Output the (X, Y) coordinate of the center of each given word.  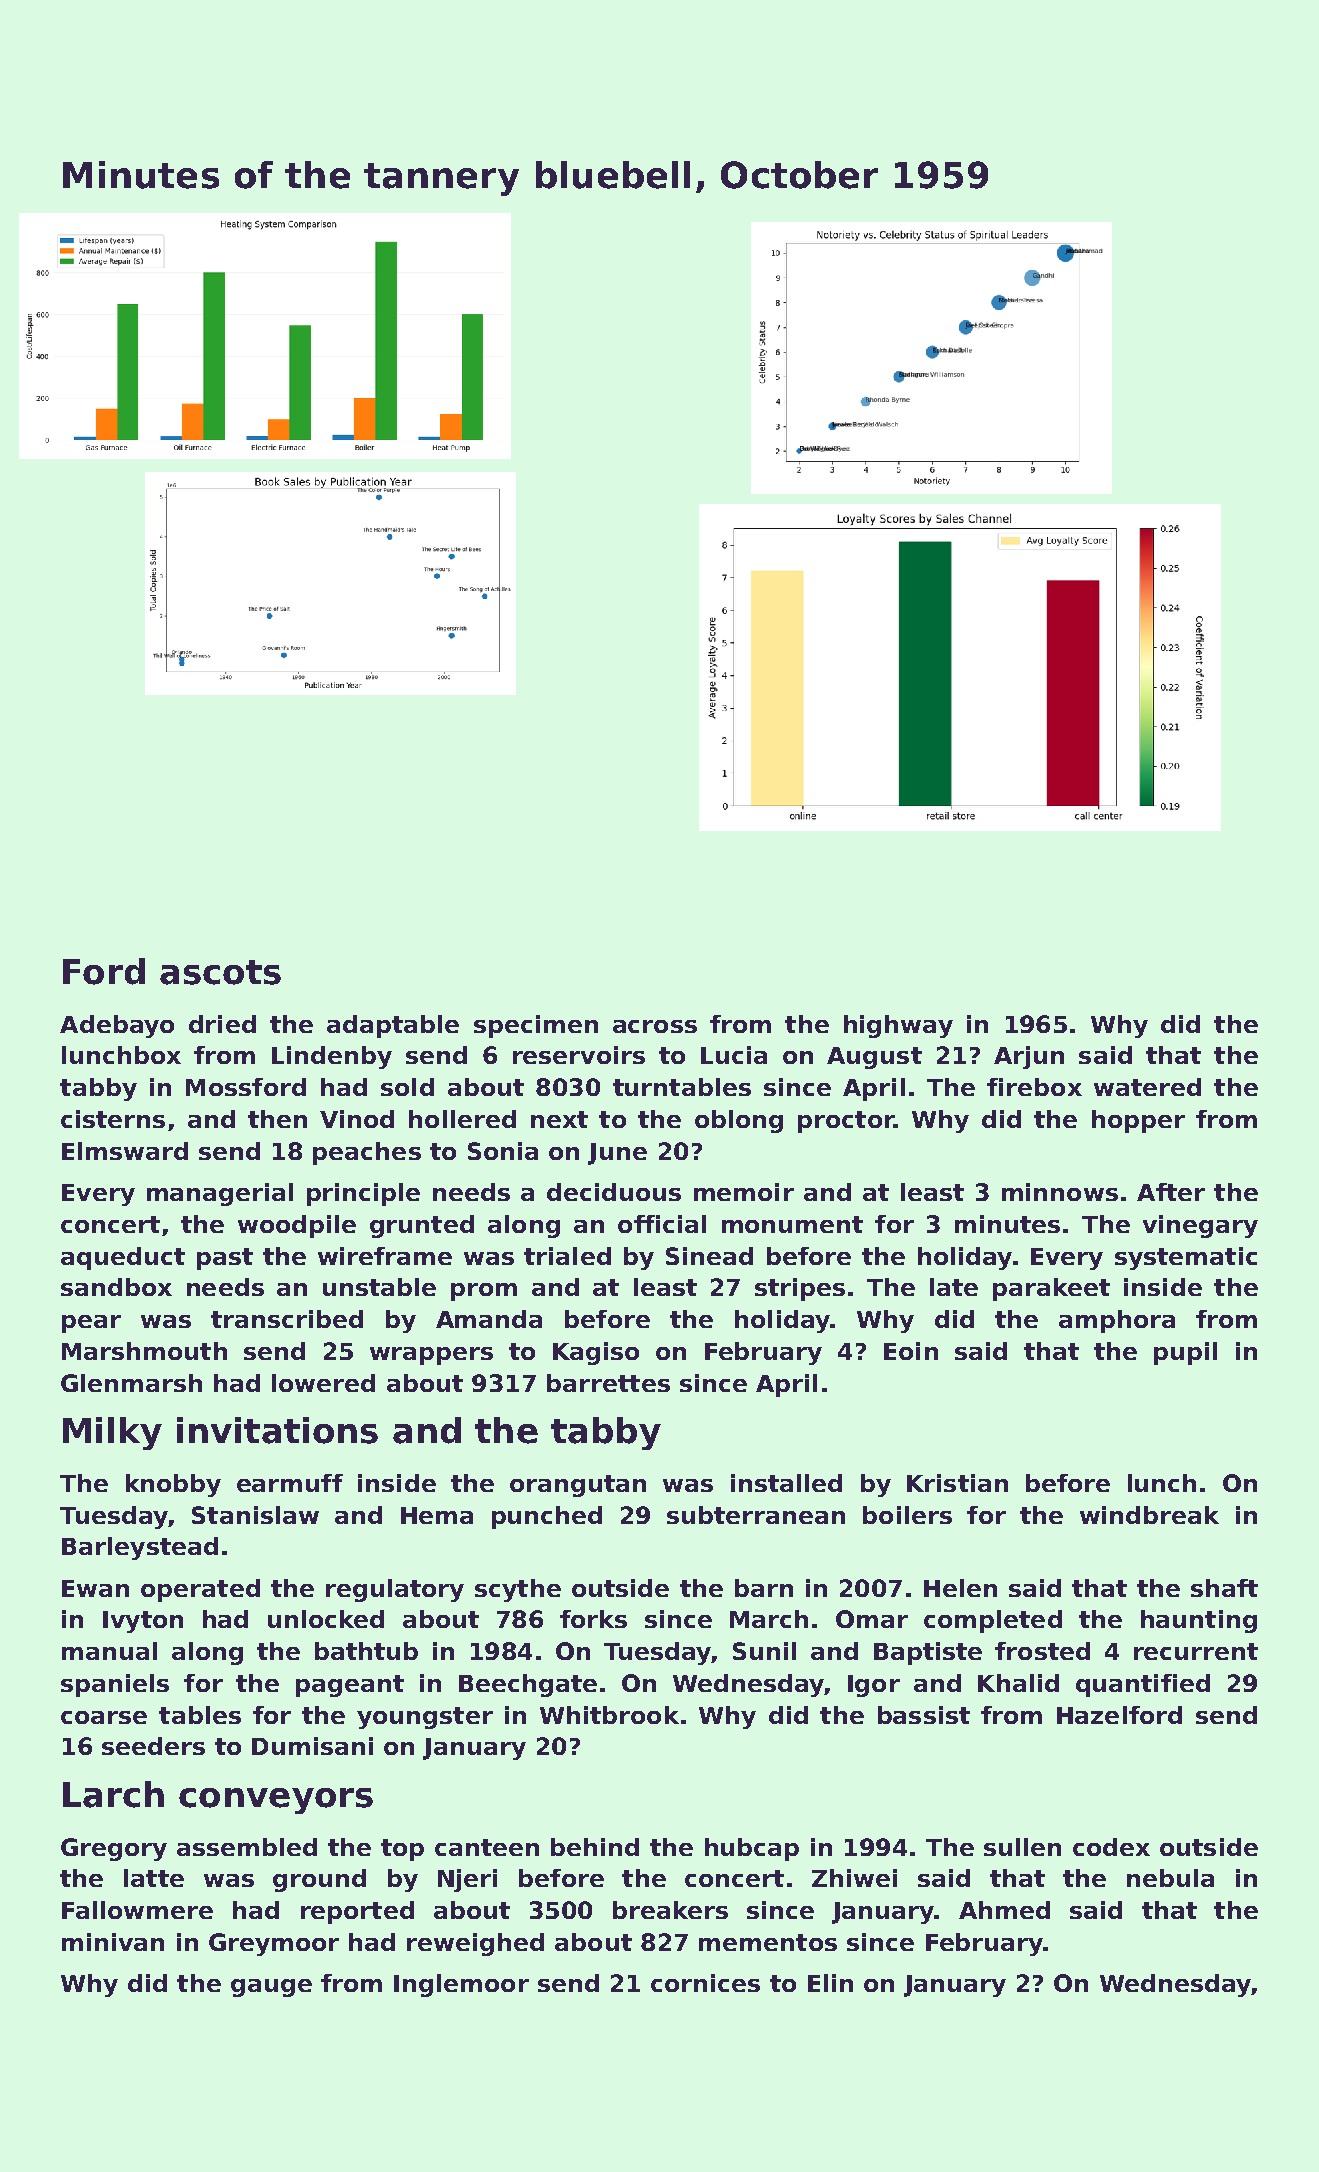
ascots (220, 972)
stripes (800, 1289)
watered (1147, 1087)
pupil (1185, 1353)
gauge (271, 1988)
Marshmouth (144, 1351)
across (655, 1026)
